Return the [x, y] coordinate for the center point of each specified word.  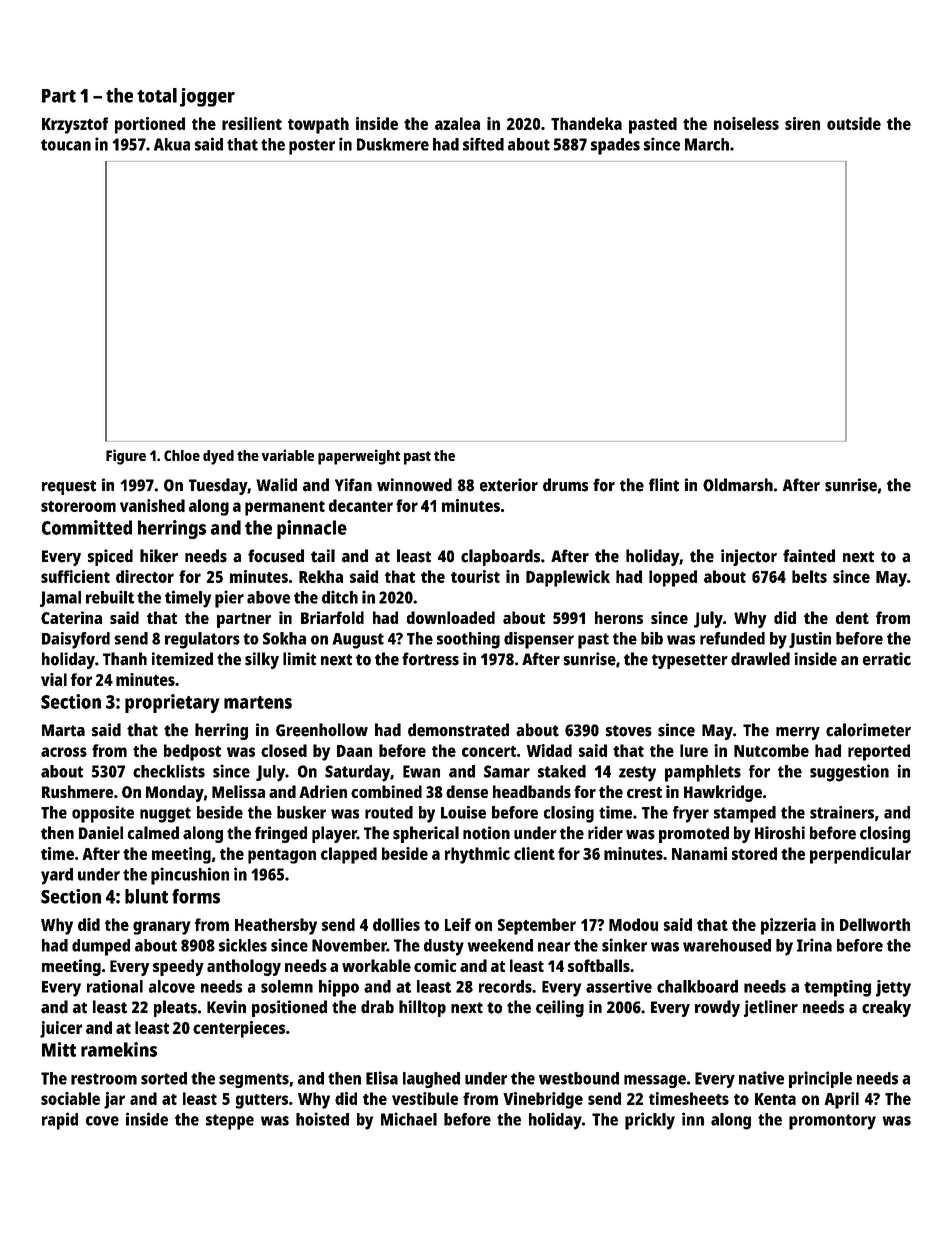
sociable [70, 1098]
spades [615, 146]
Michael [409, 1119]
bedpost [192, 752]
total [157, 95]
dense [467, 791]
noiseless [746, 123]
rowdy [717, 1008]
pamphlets [703, 773]
